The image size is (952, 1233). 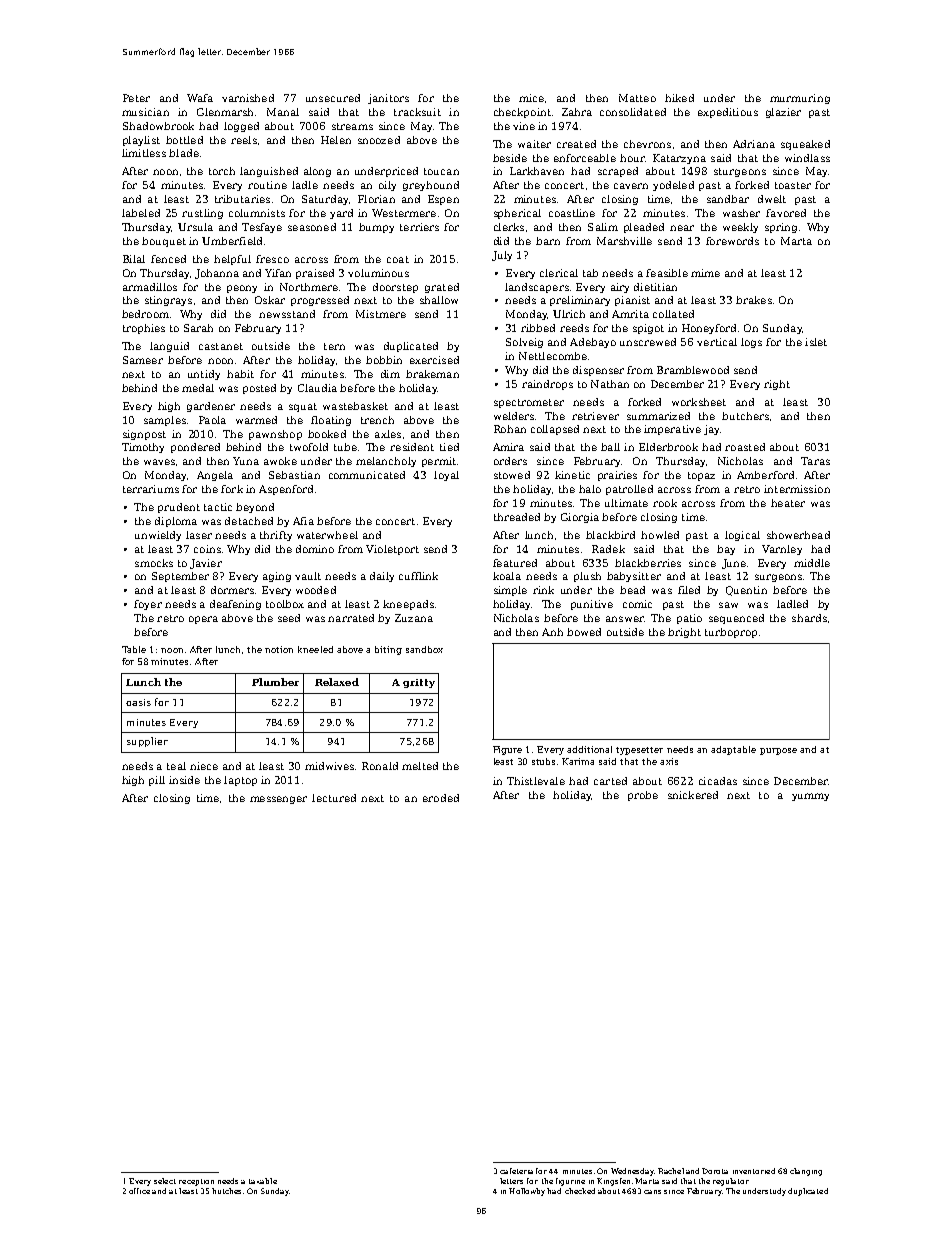 What do you see at coordinates (226, 1191) in the screenshot?
I see `hutches` at bounding box center [226, 1191].
